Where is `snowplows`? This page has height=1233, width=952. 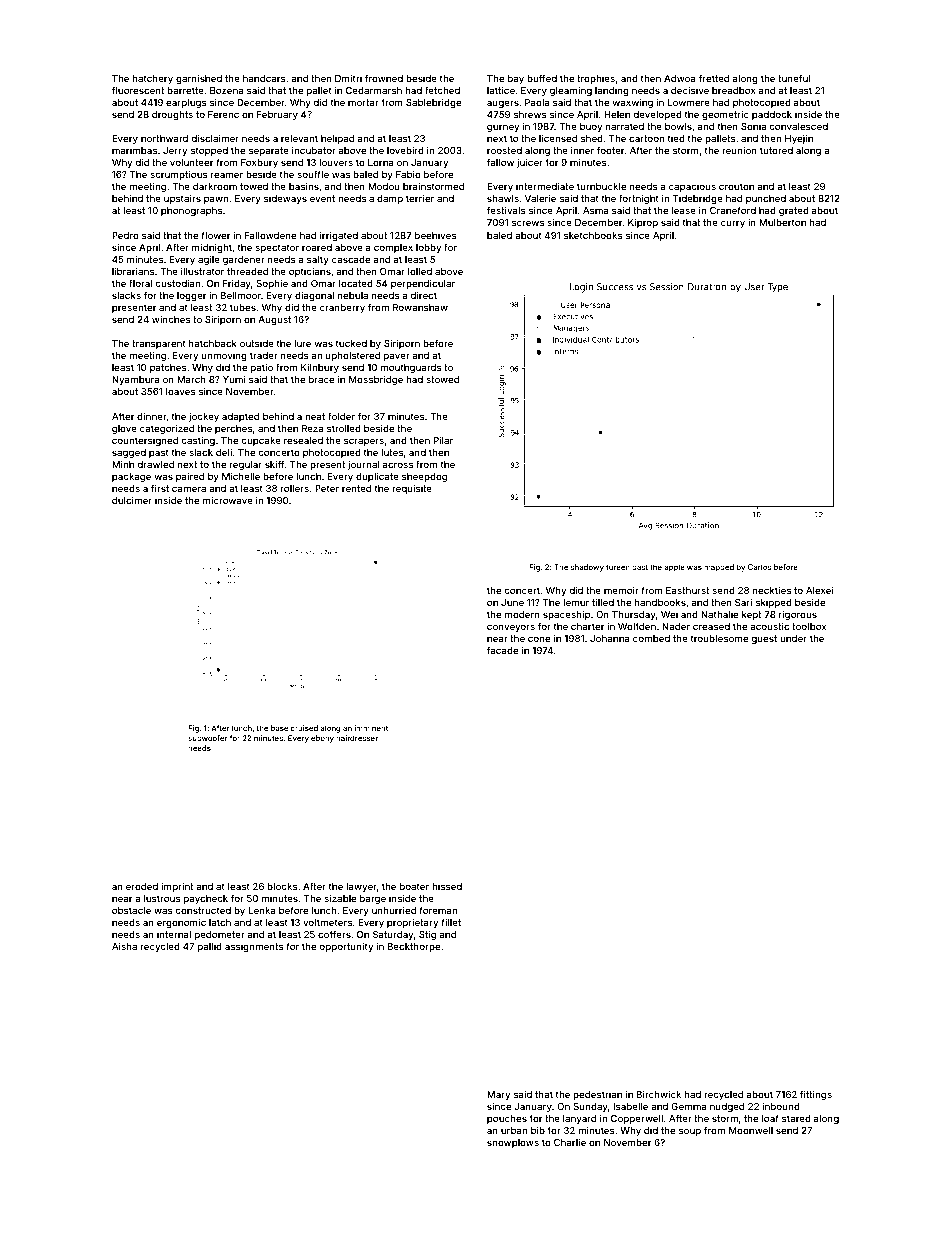
snowplows is located at coordinates (513, 1143).
